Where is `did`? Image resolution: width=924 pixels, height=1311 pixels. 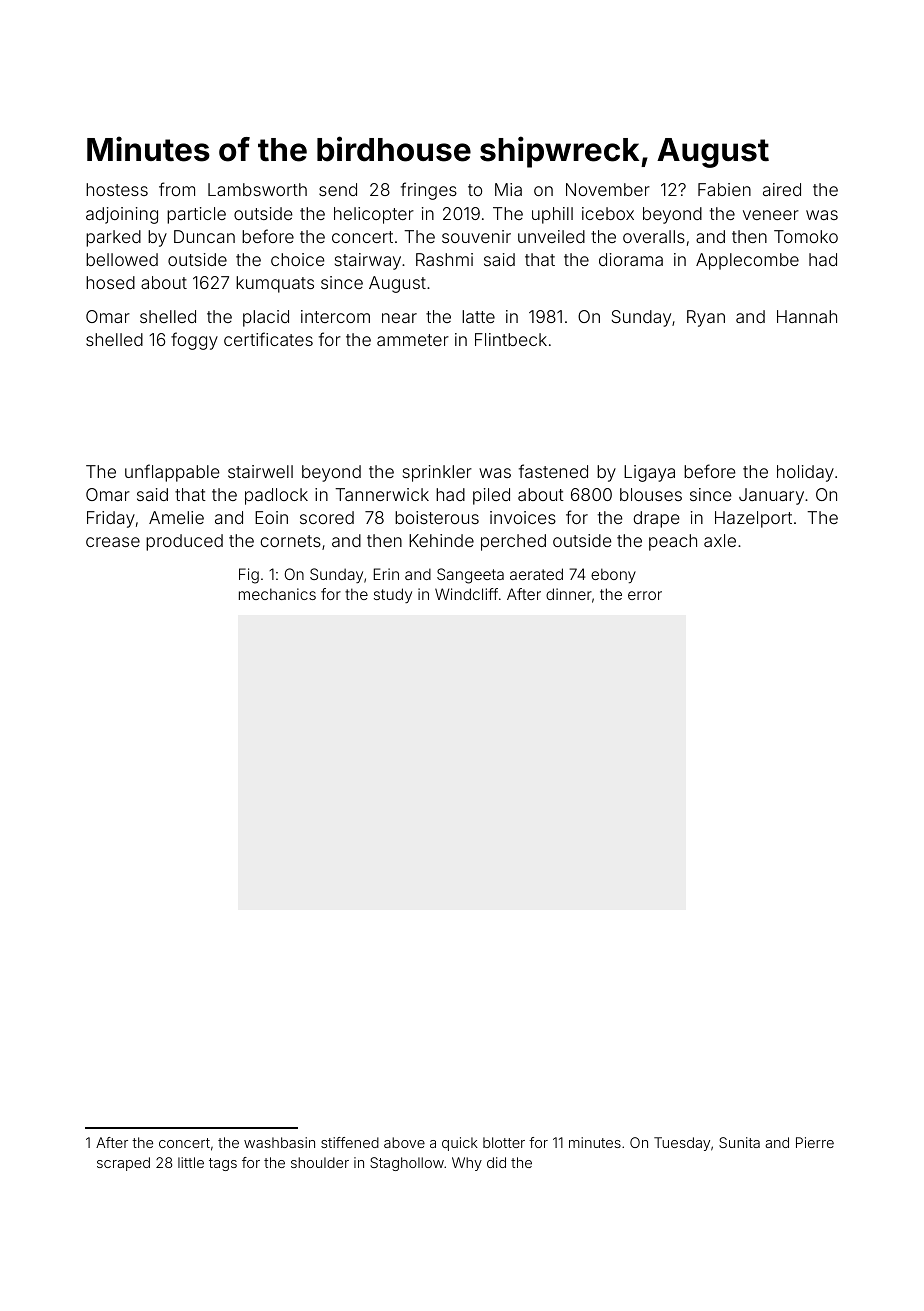 did is located at coordinates (496, 1162).
